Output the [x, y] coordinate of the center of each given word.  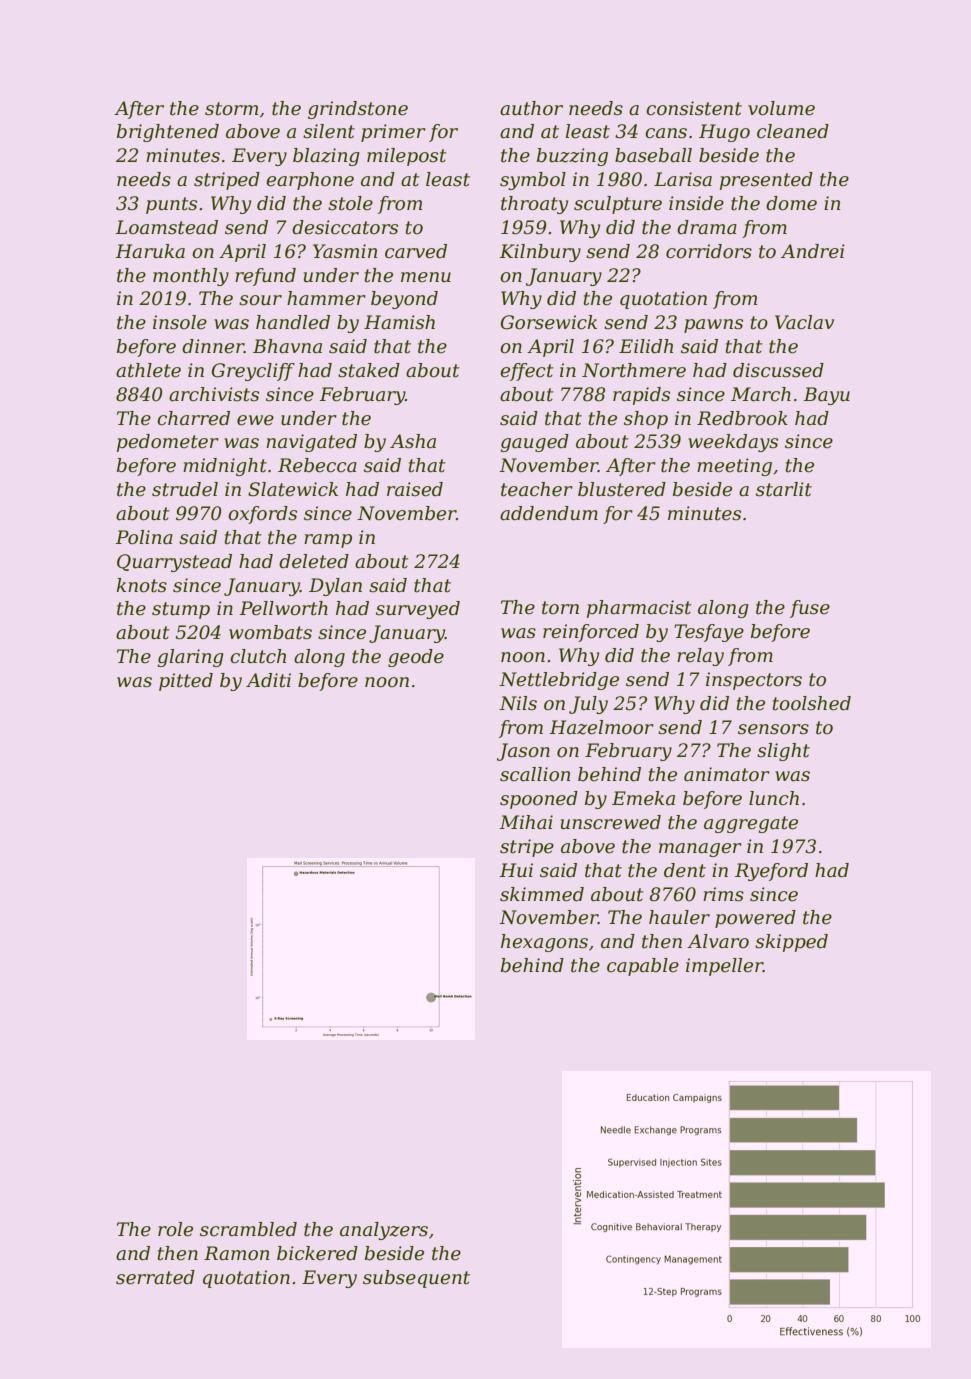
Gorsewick [549, 322]
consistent [694, 108]
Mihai [526, 822]
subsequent [416, 1279]
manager [700, 850]
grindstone [358, 110]
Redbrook [742, 418]
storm [231, 109]
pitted [186, 682]
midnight [225, 467]
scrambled [248, 1229]
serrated [155, 1277]
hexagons [544, 943]
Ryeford [771, 872]
